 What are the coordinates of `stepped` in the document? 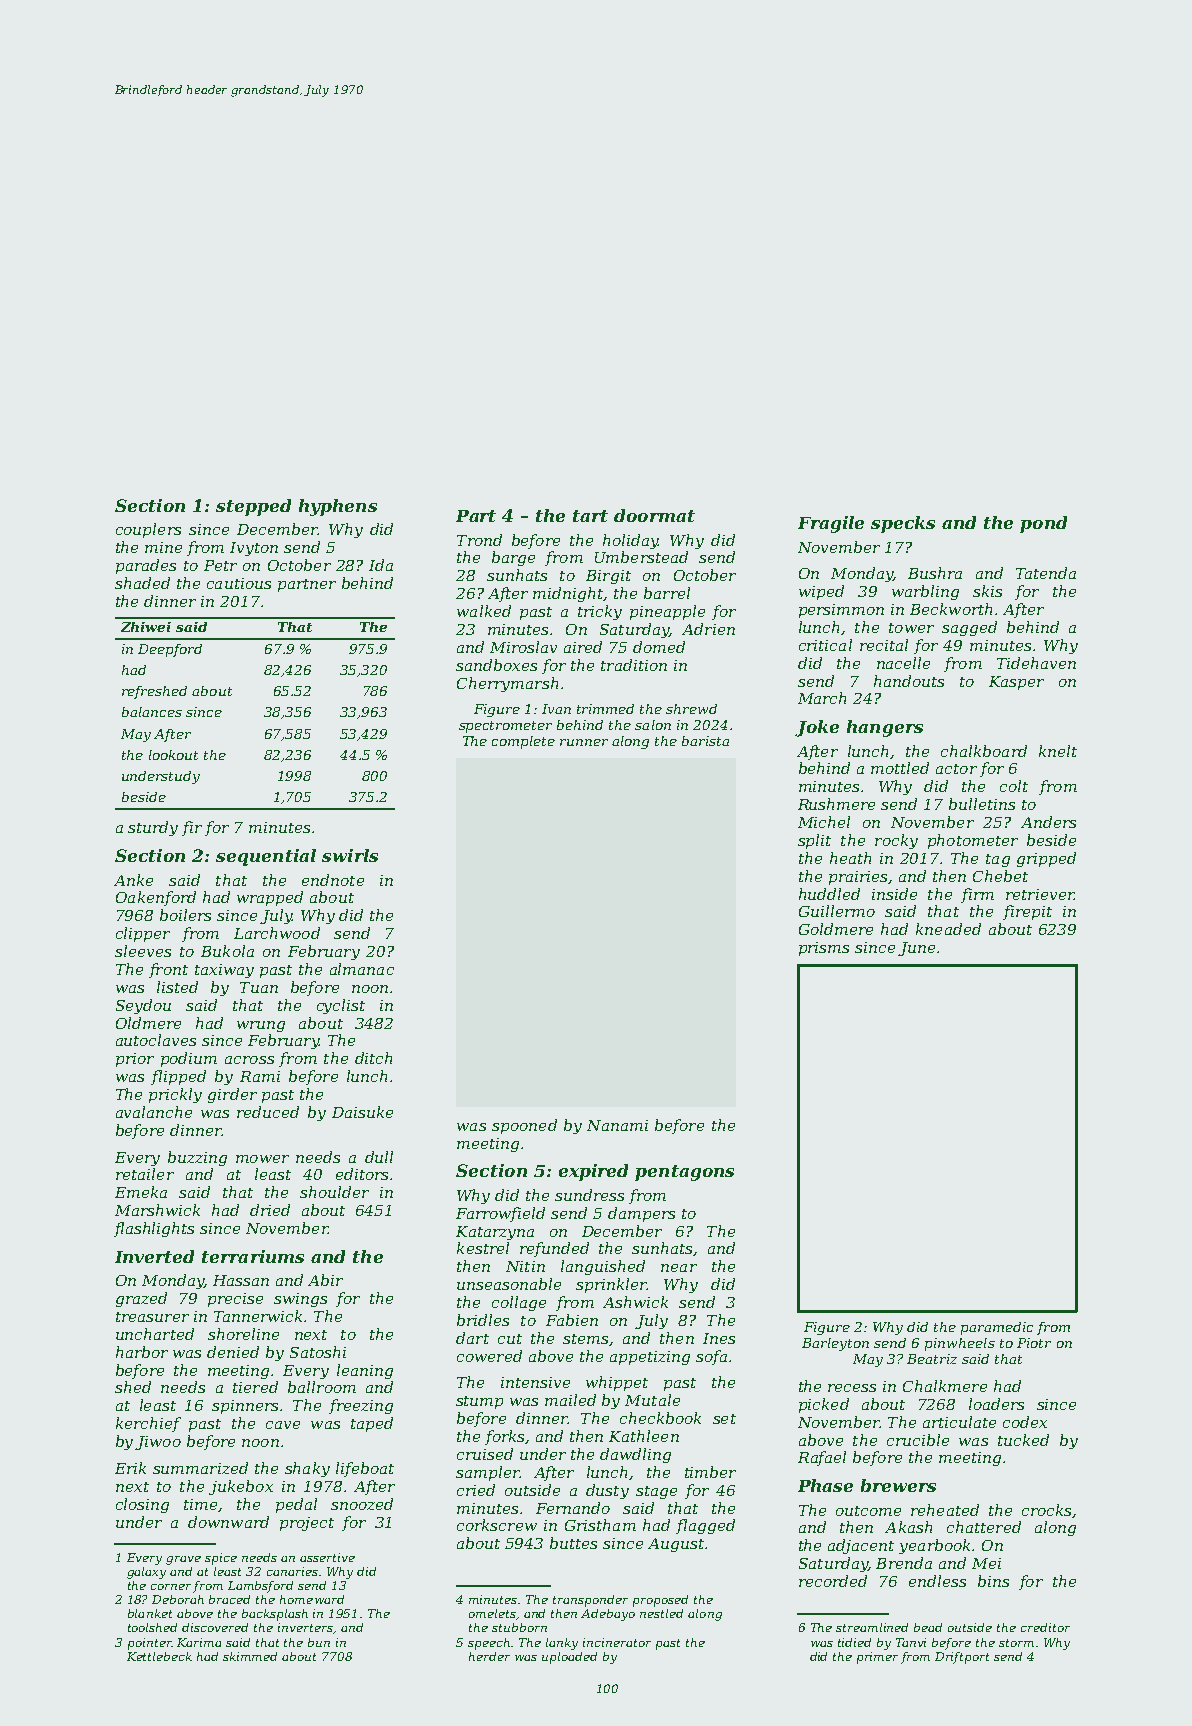 It's located at (253, 507).
